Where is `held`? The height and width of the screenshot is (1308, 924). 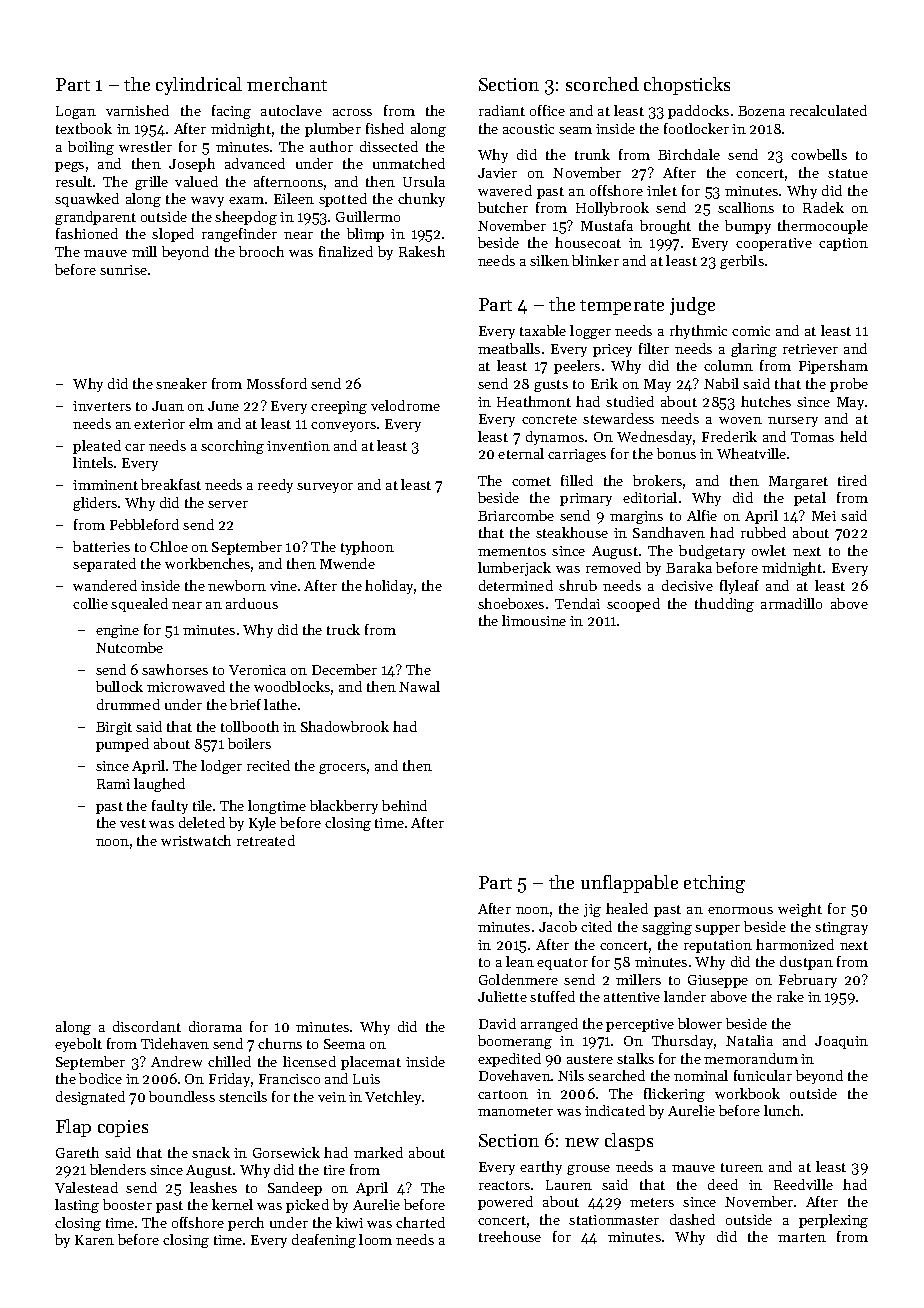 held is located at coordinates (853, 436).
